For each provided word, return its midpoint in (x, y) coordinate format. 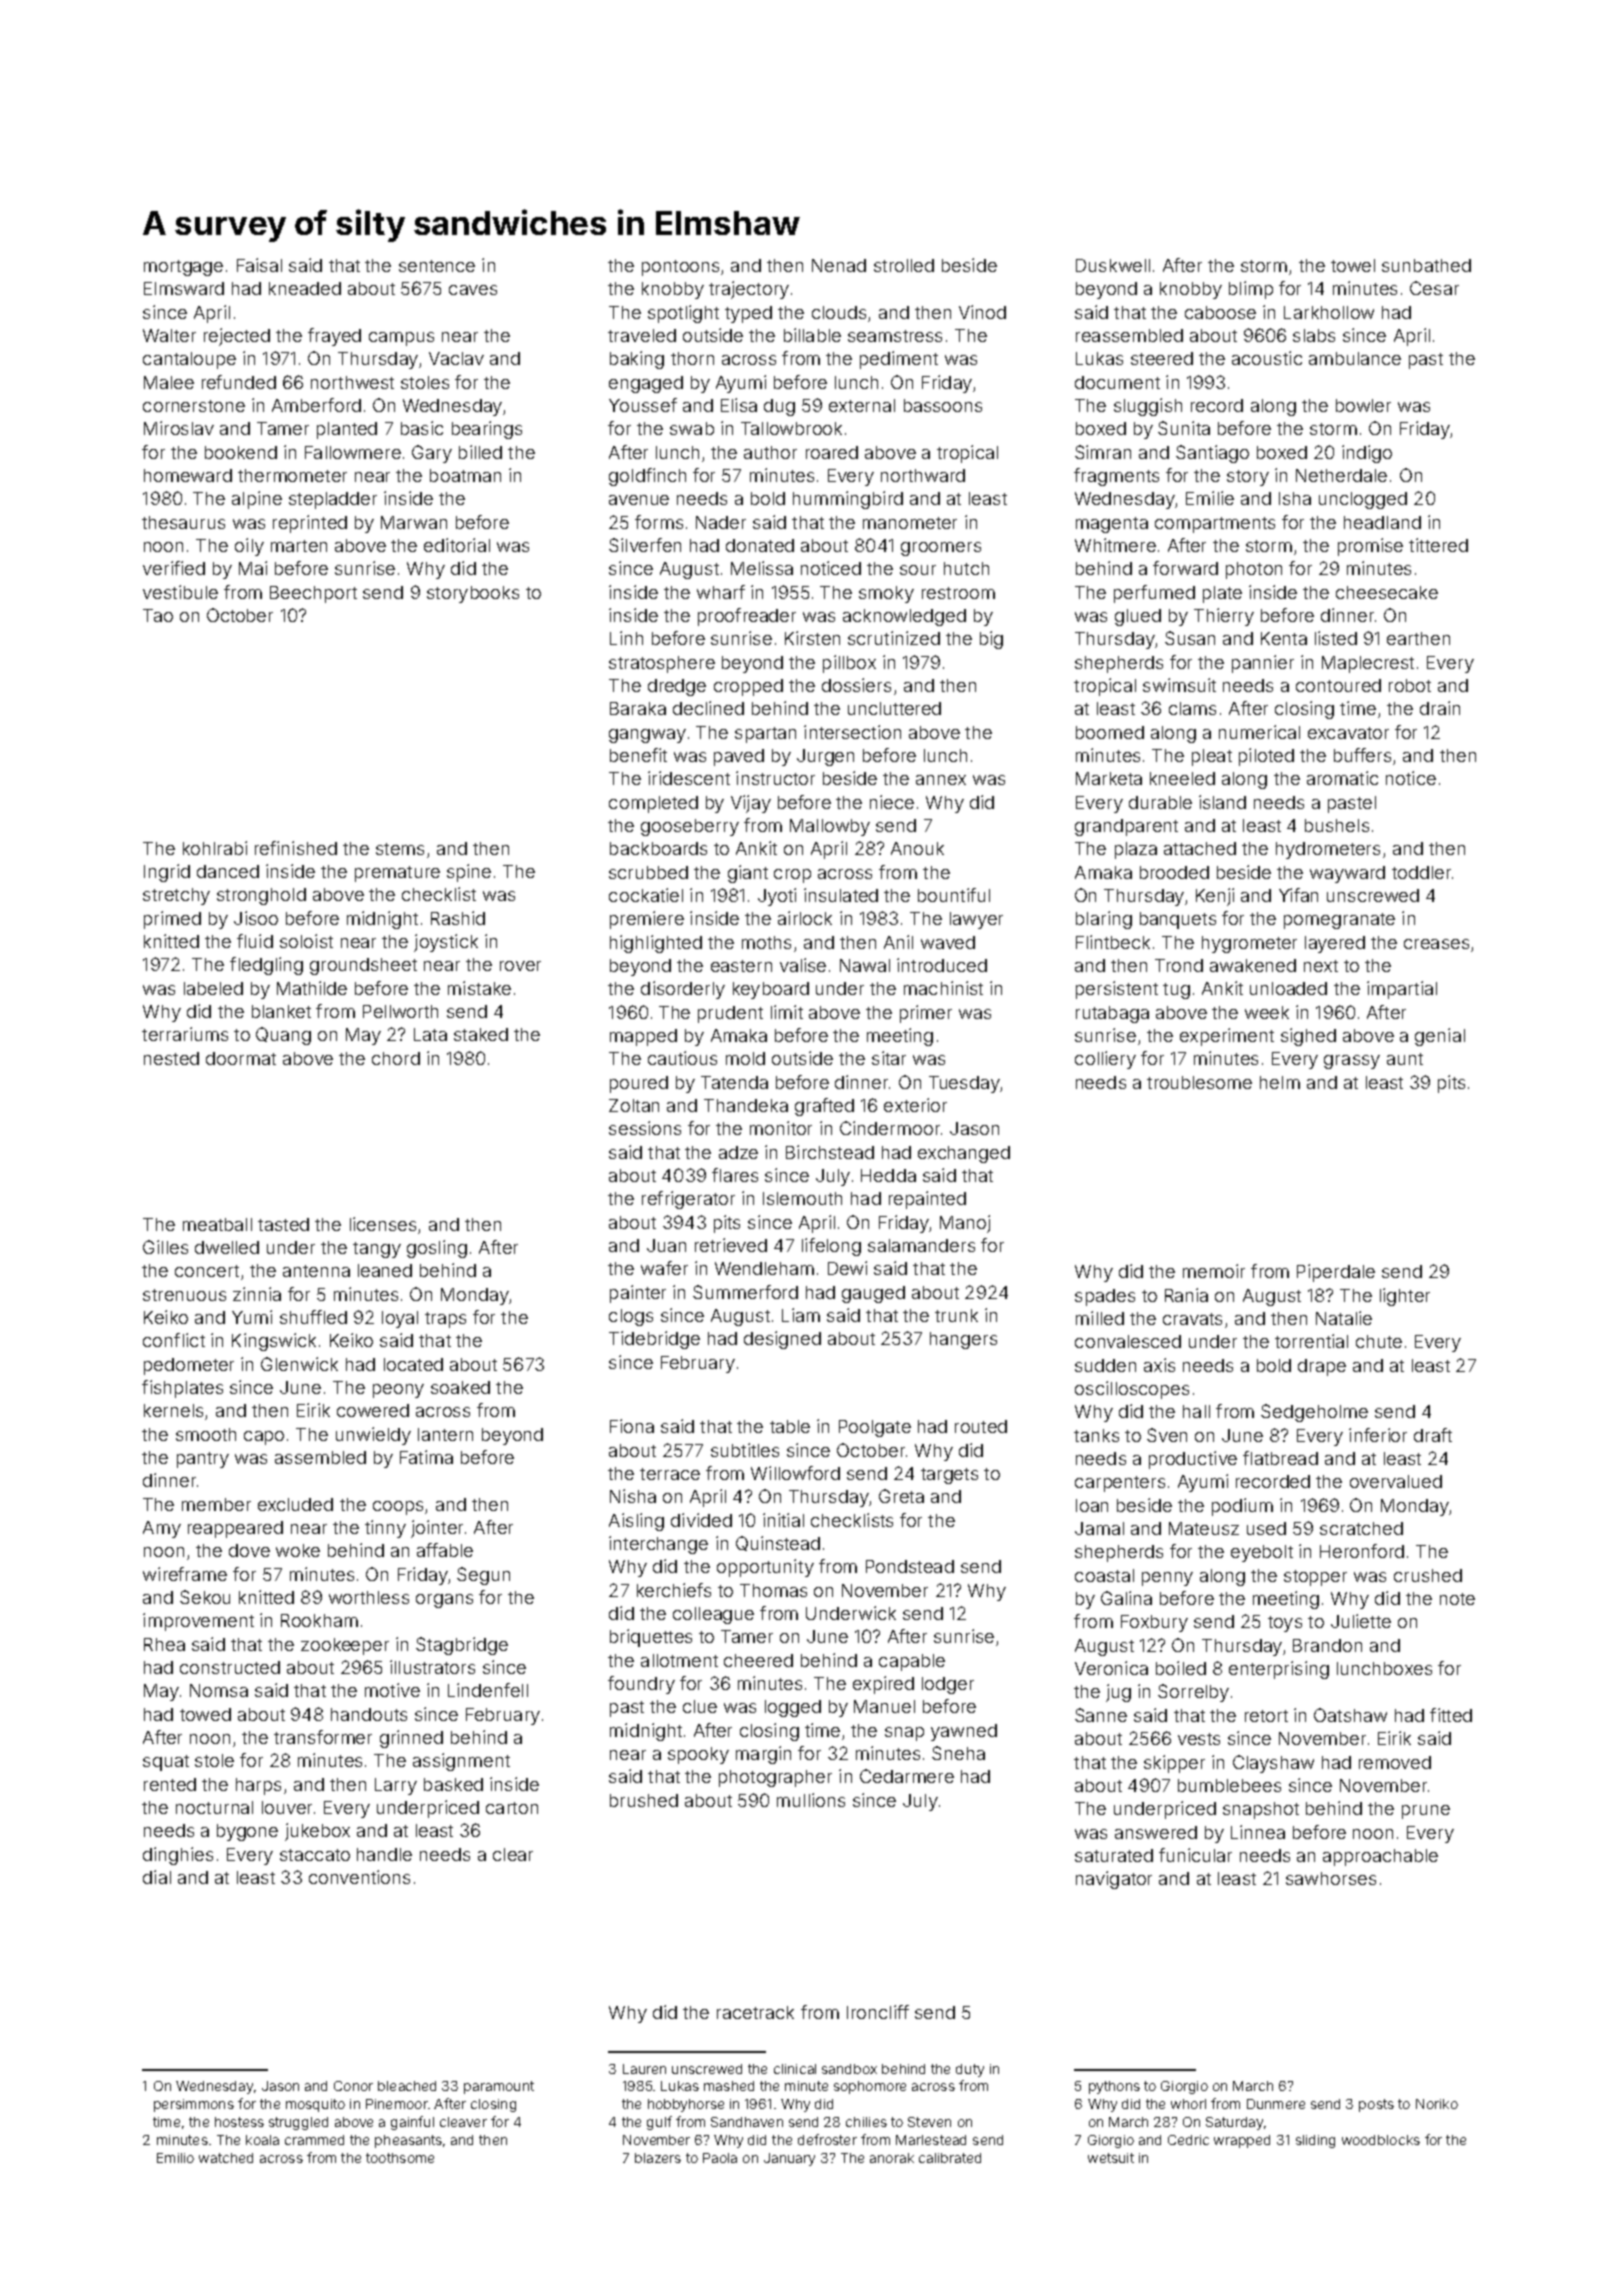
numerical (1259, 732)
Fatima (426, 1457)
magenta (1112, 525)
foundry (641, 1685)
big (991, 640)
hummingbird (848, 500)
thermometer (292, 475)
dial (157, 1877)
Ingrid (167, 873)
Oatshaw (1350, 1715)
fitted (1451, 1715)
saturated (1114, 1855)
